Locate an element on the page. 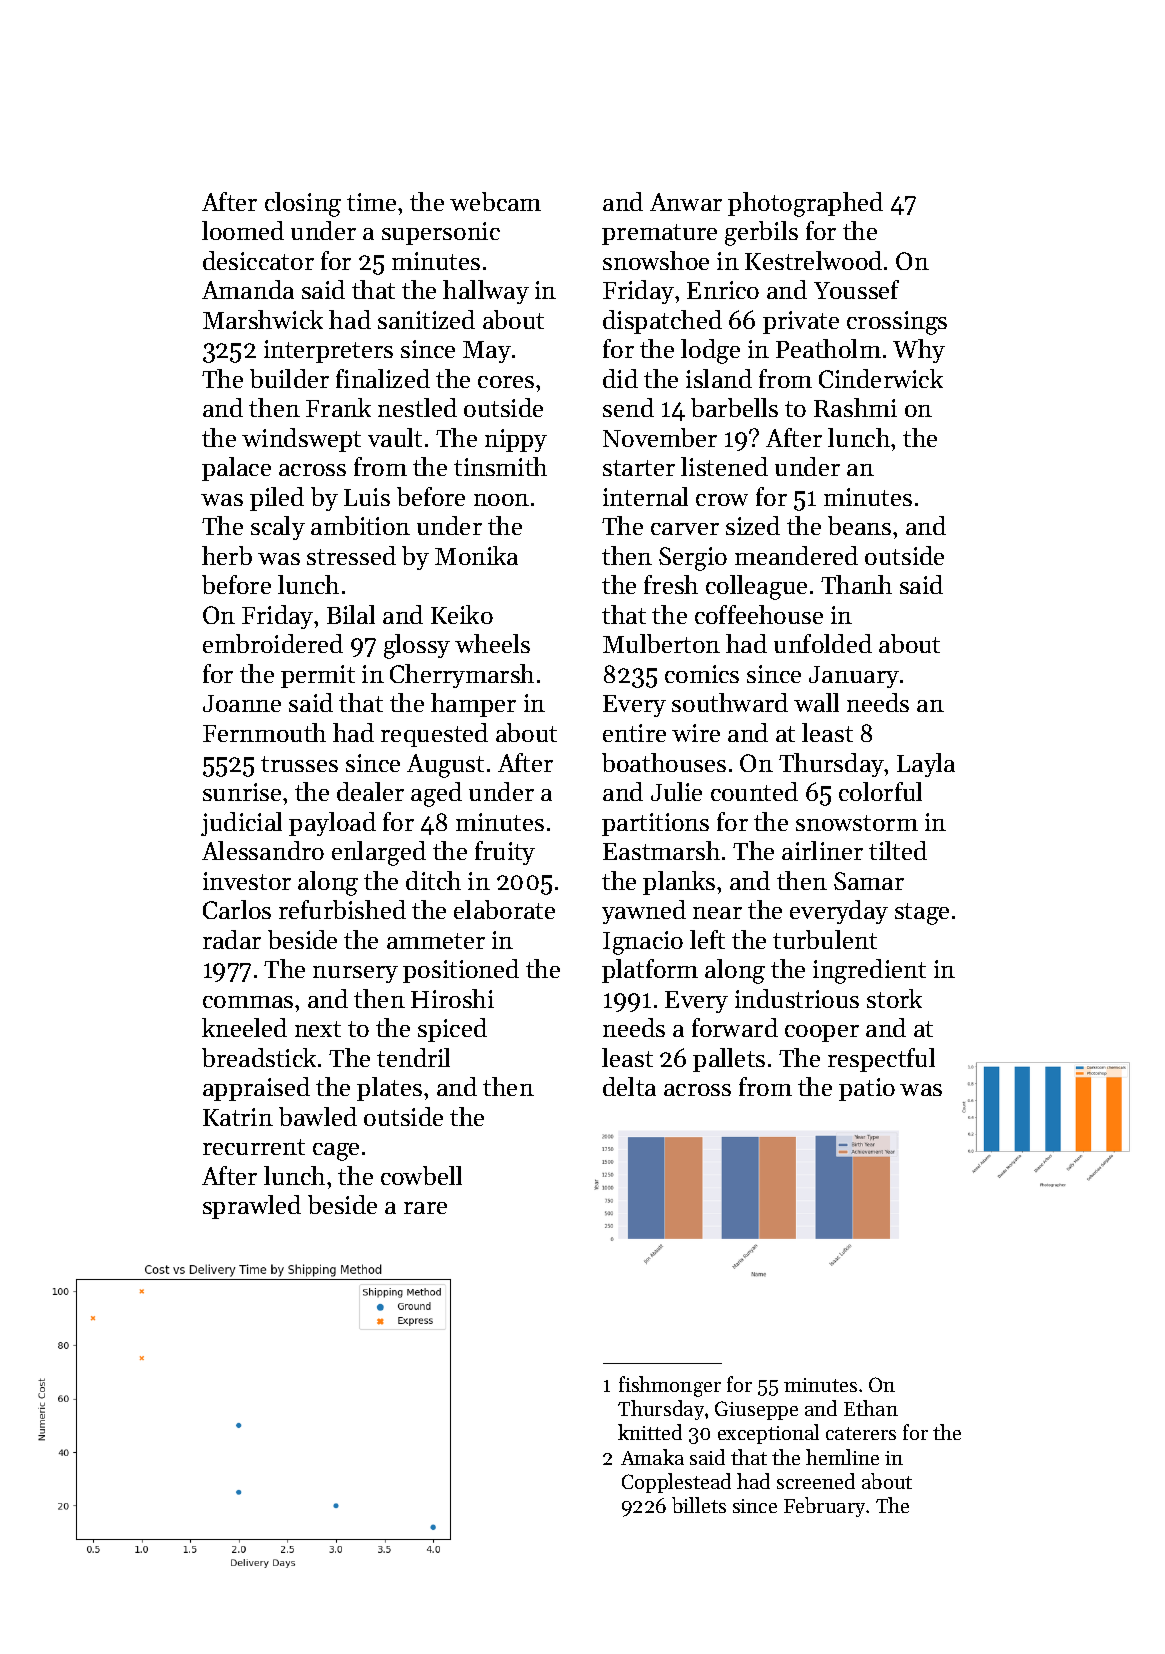 The height and width of the document is (1654, 1165). Layla is located at coordinates (926, 765).
